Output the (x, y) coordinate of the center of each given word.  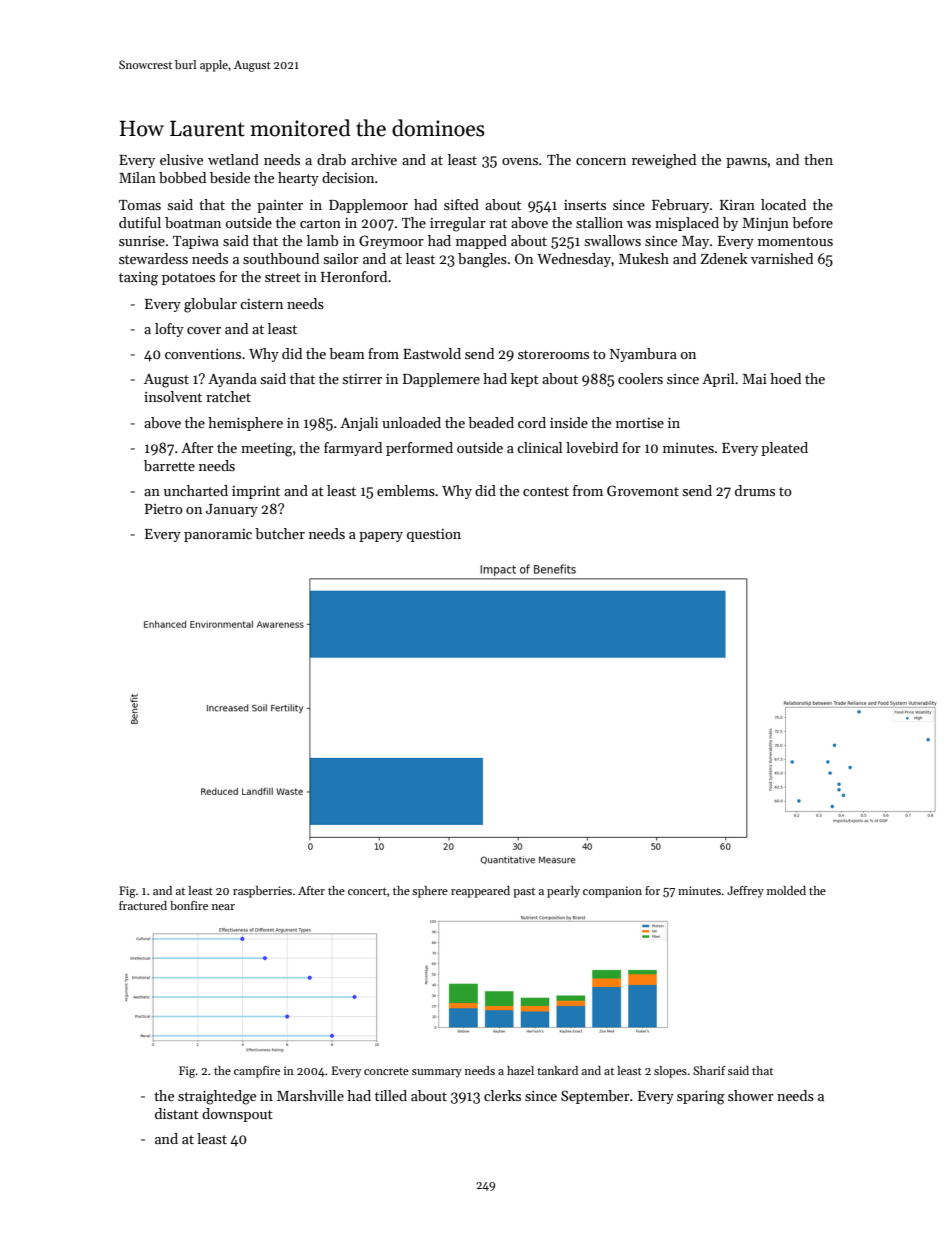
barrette (169, 465)
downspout (237, 1115)
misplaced (687, 224)
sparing (701, 1098)
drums (755, 490)
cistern (261, 304)
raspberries (262, 892)
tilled (391, 1095)
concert (367, 891)
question (434, 535)
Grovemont (643, 490)
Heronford (354, 276)
